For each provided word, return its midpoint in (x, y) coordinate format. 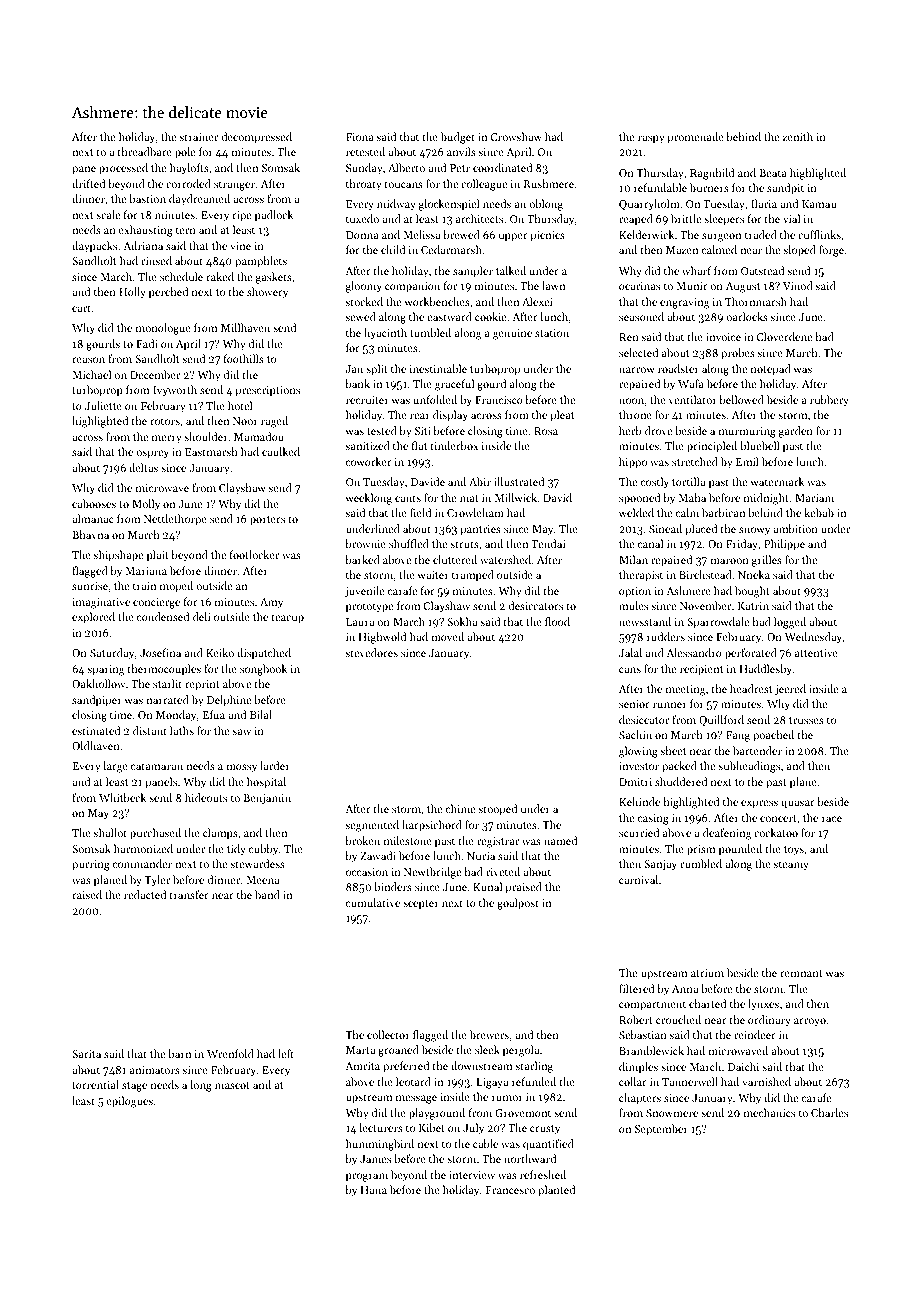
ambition (795, 528)
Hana (374, 1190)
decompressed (257, 138)
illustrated (519, 481)
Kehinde (639, 801)
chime (460, 808)
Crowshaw (516, 136)
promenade (695, 138)
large (115, 767)
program (367, 1177)
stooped (498, 810)
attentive (816, 653)
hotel (240, 405)
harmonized (143, 848)
